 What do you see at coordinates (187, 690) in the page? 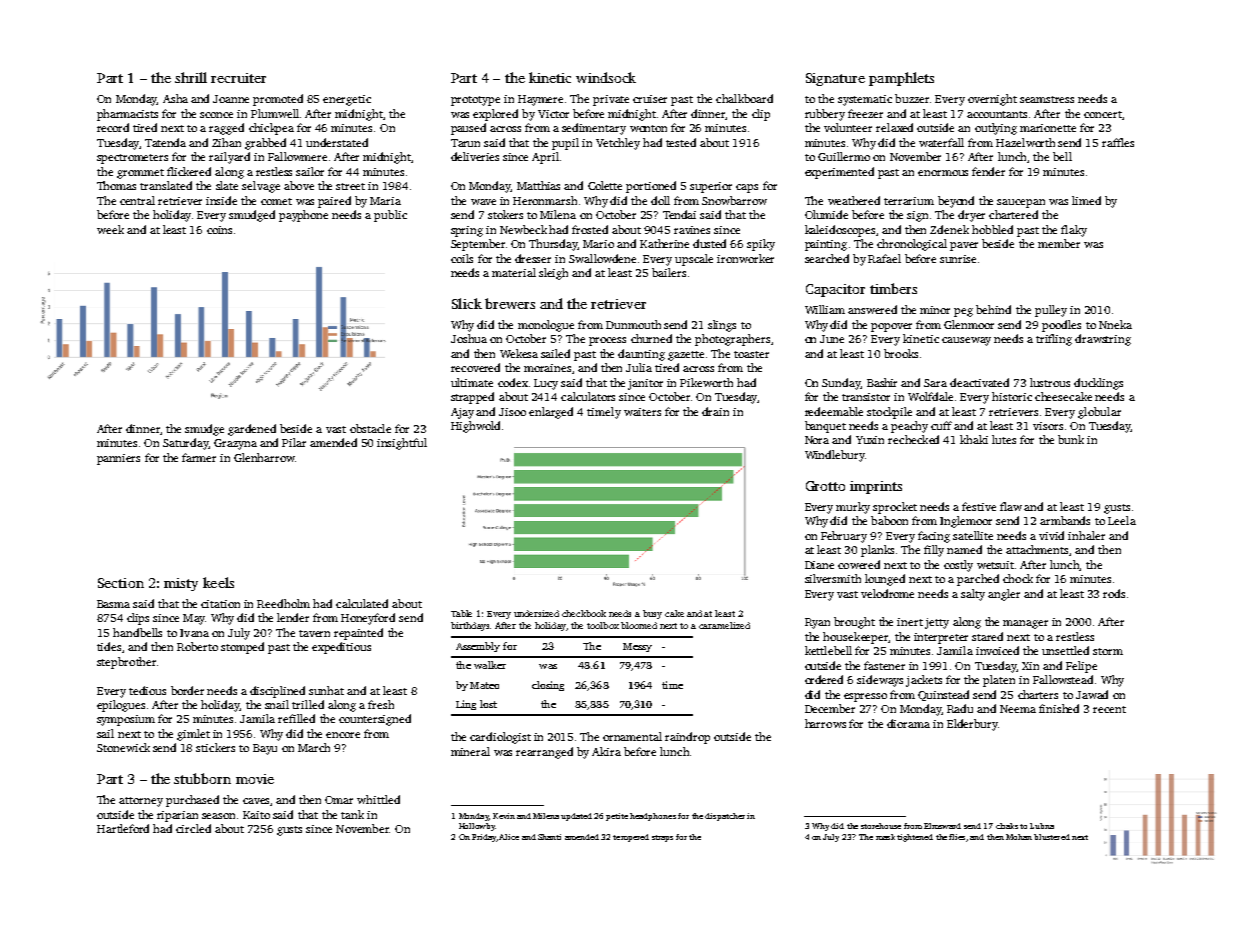
I see `border` at bounding box center [187, 690].
